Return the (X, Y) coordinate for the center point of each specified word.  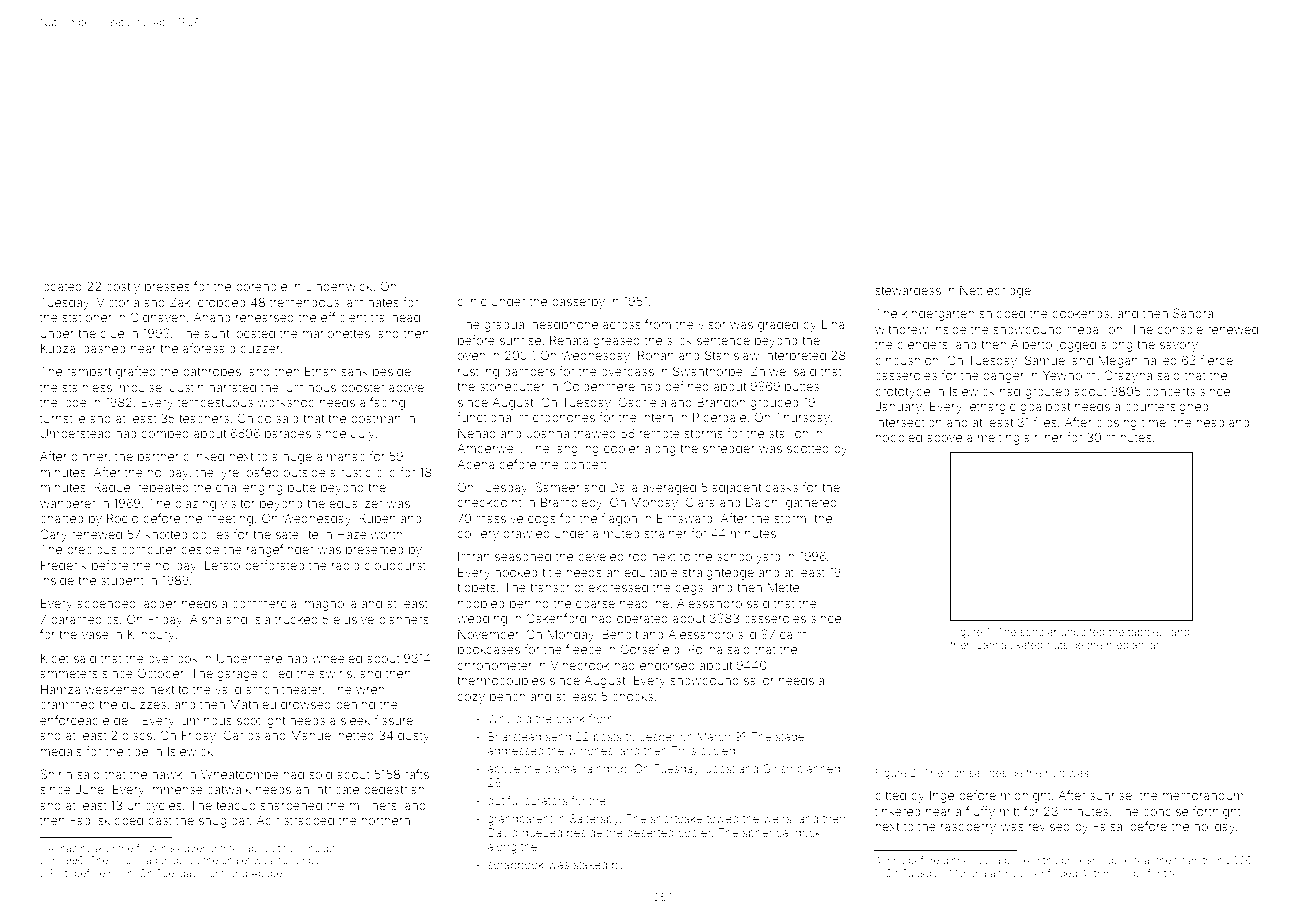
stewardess (908, 290)
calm (793, 634)
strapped (309, 822)
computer (149, 550)
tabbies (1146, 632)
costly (123, 288)
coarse (595, 604)
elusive (353, 619)
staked (590, 864)
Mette (783, 587)
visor (712, 325)
